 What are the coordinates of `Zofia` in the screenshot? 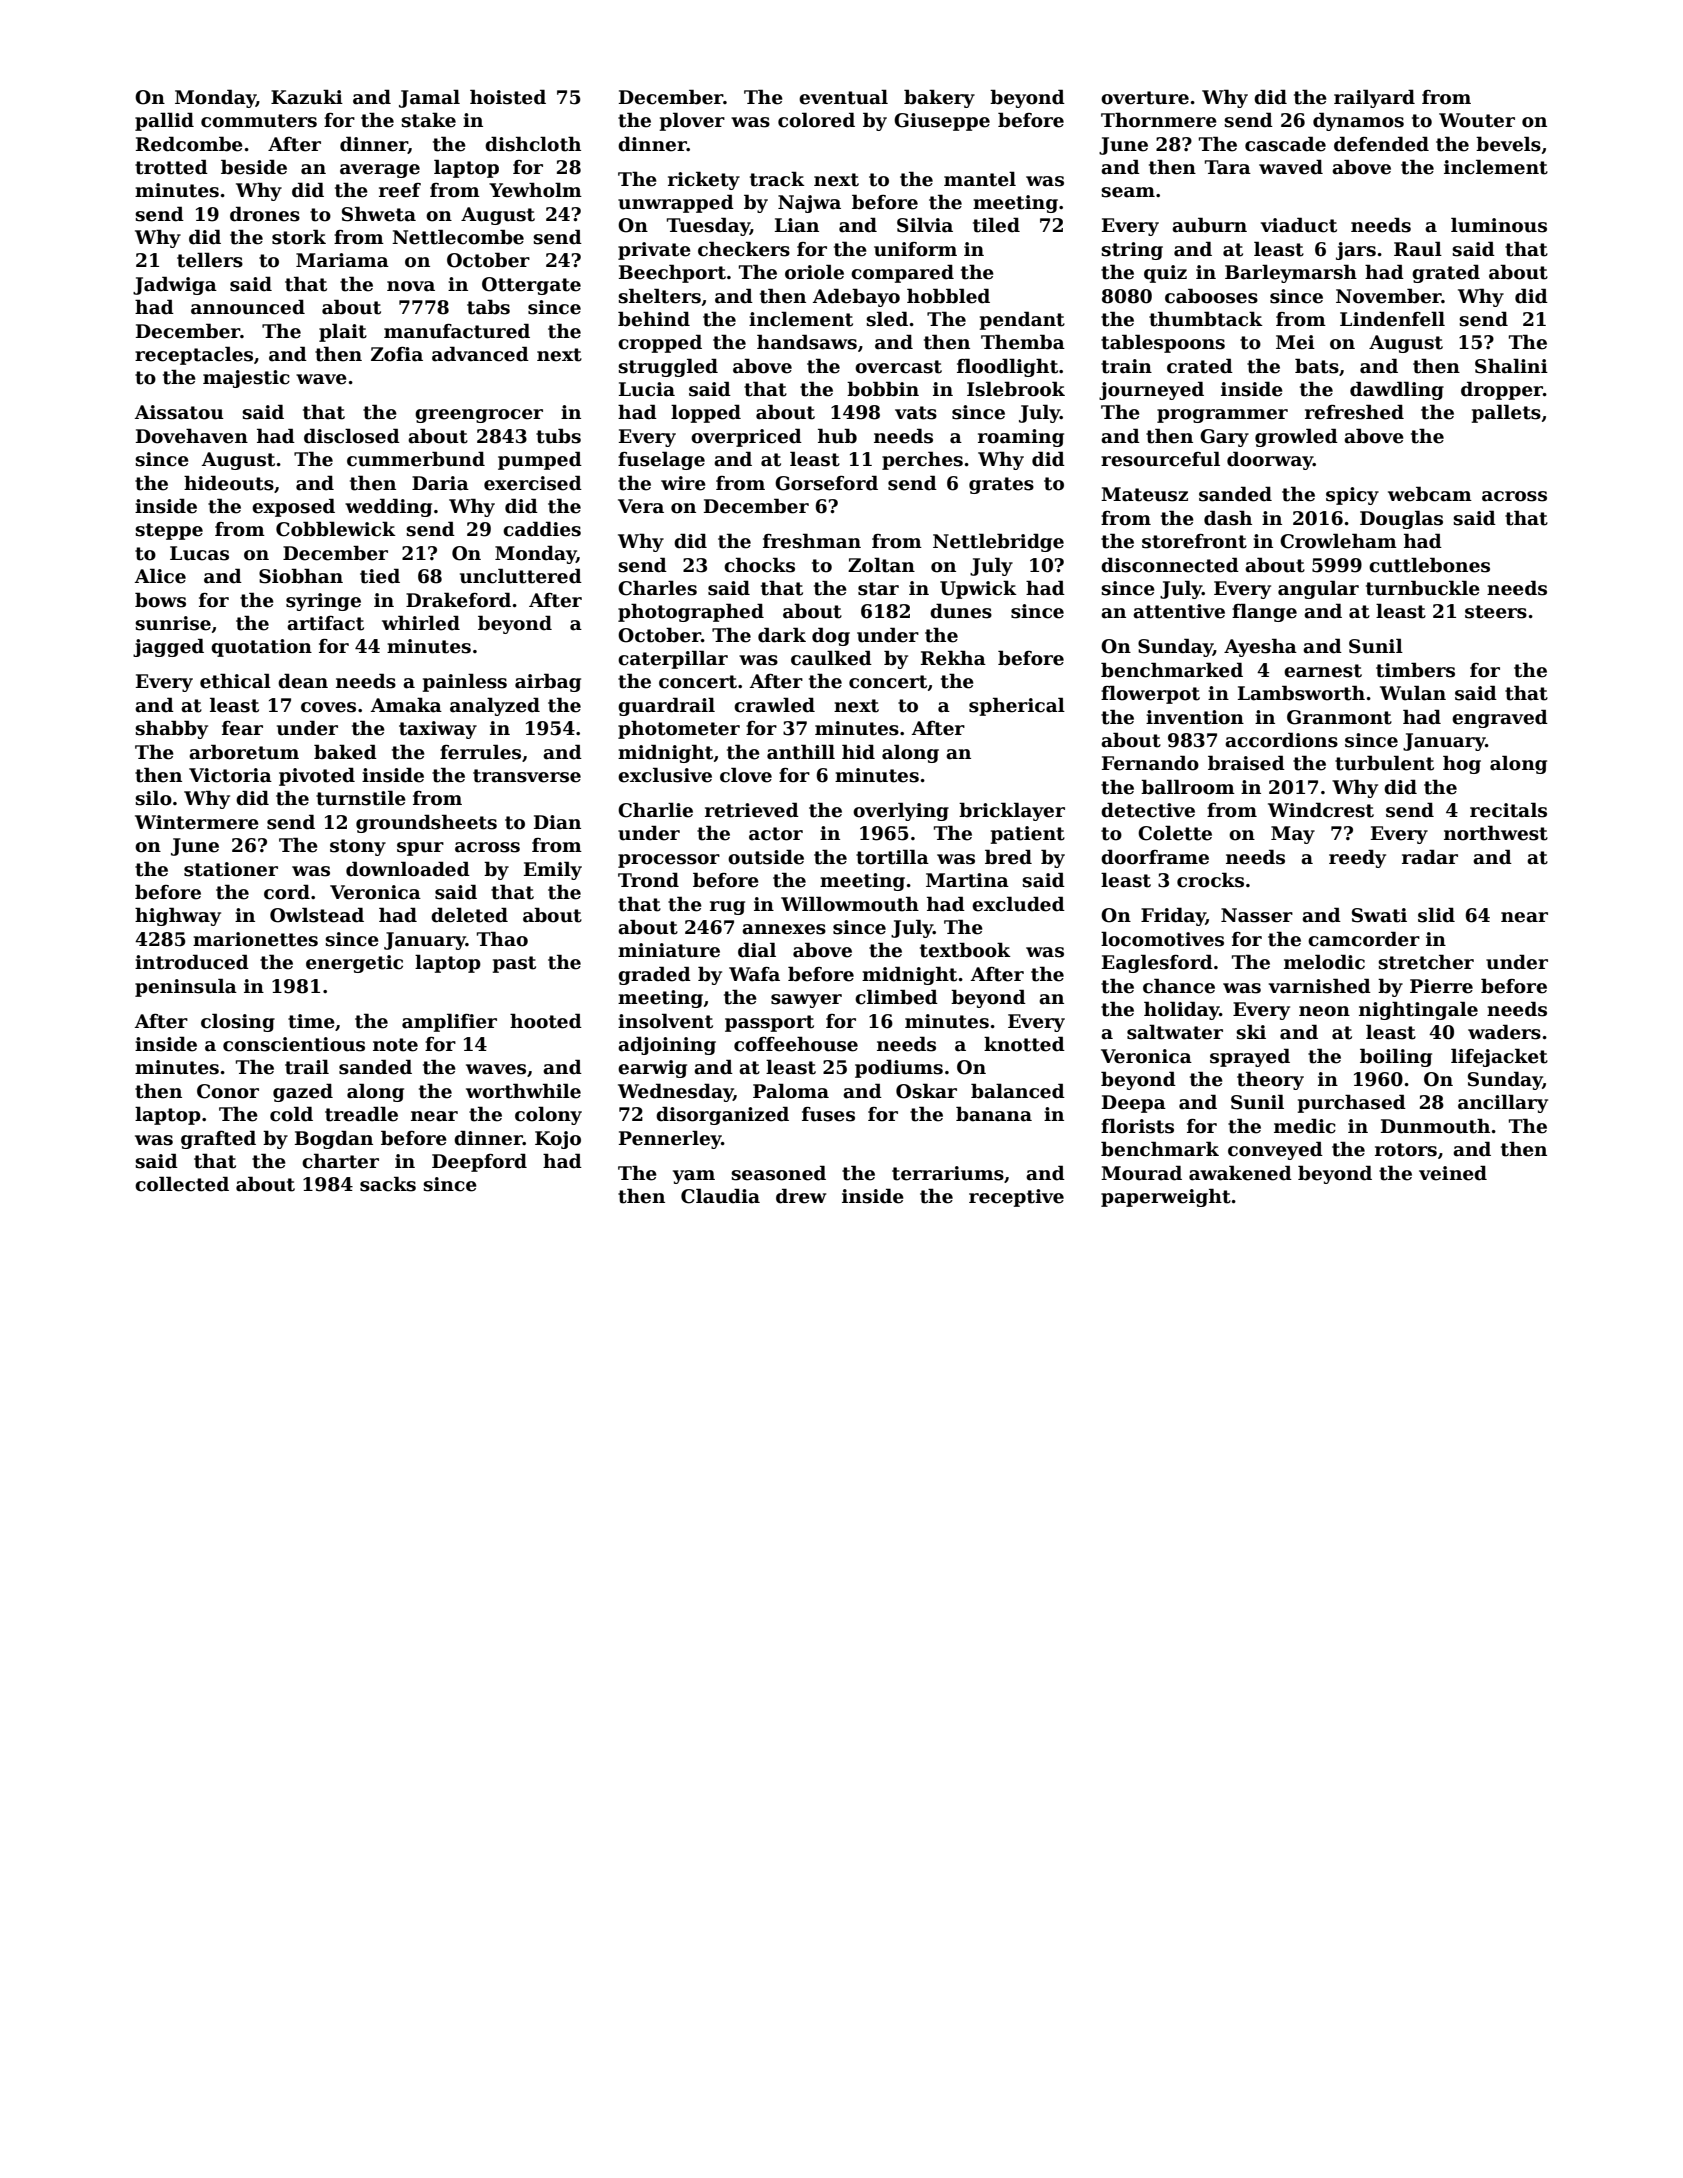 It's located at (397, 354).
